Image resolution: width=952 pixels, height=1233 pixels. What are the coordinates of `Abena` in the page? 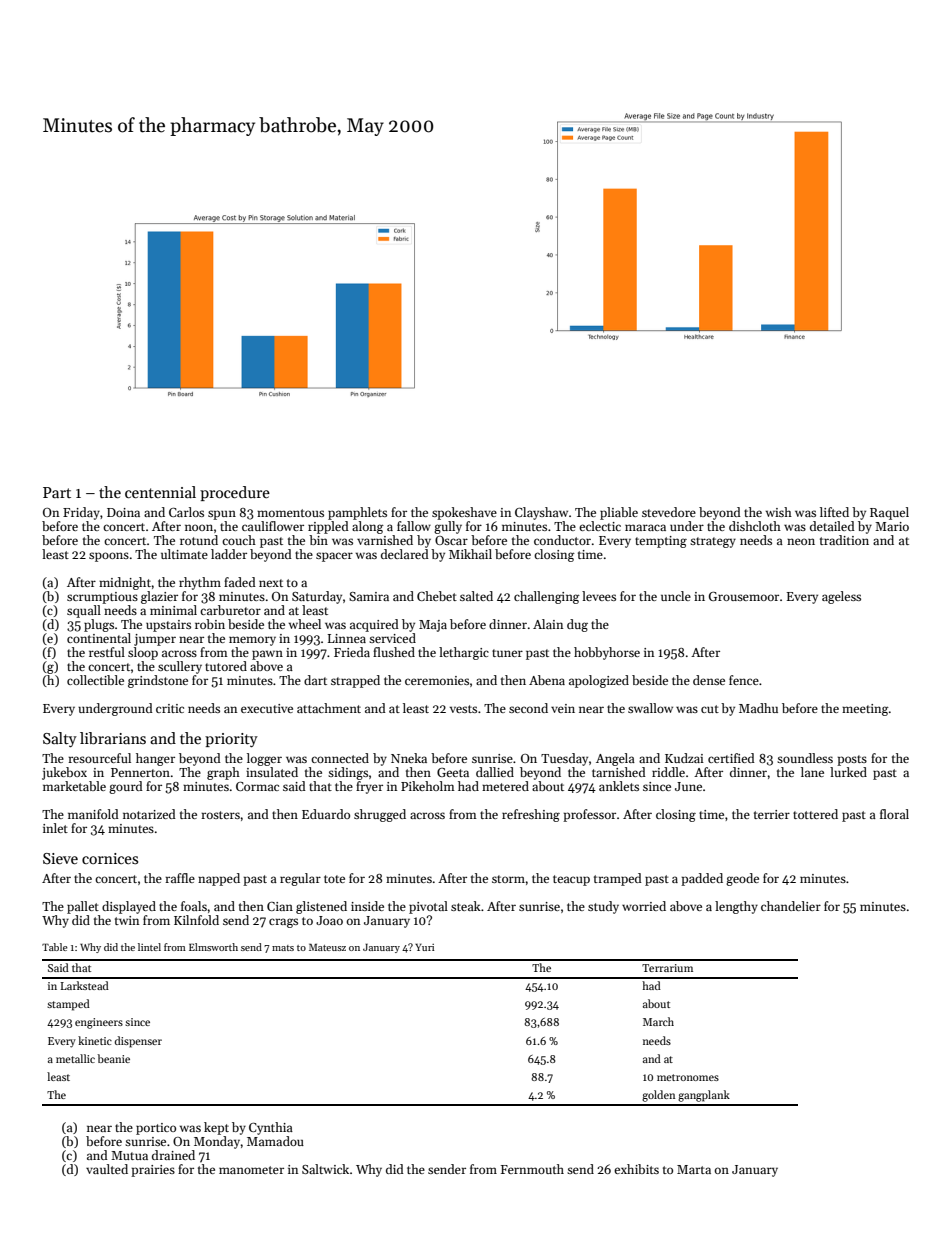 It's located at (547, 680).
